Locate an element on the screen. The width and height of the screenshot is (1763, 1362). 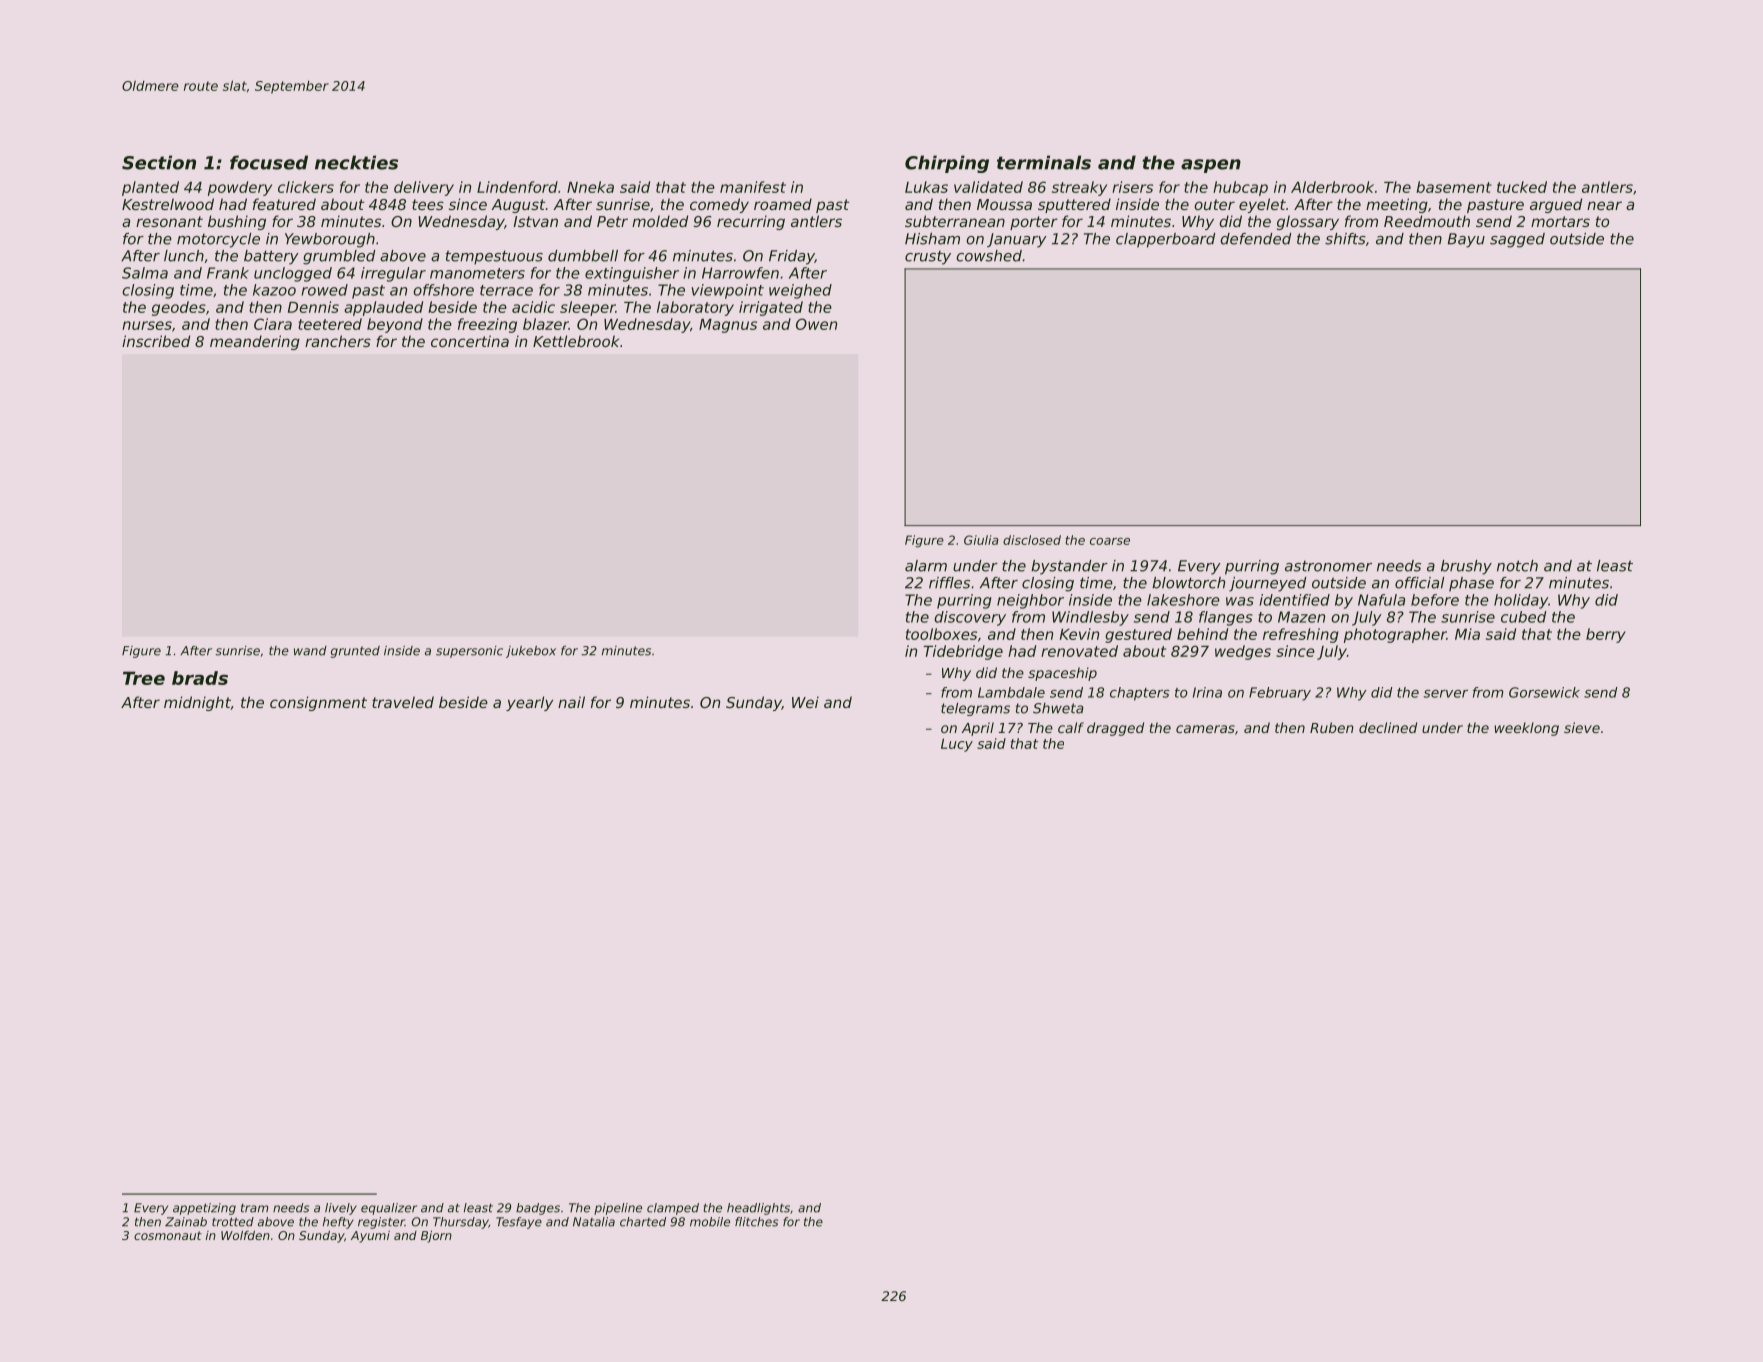
flitches is located at coordinates (756, 1222).
